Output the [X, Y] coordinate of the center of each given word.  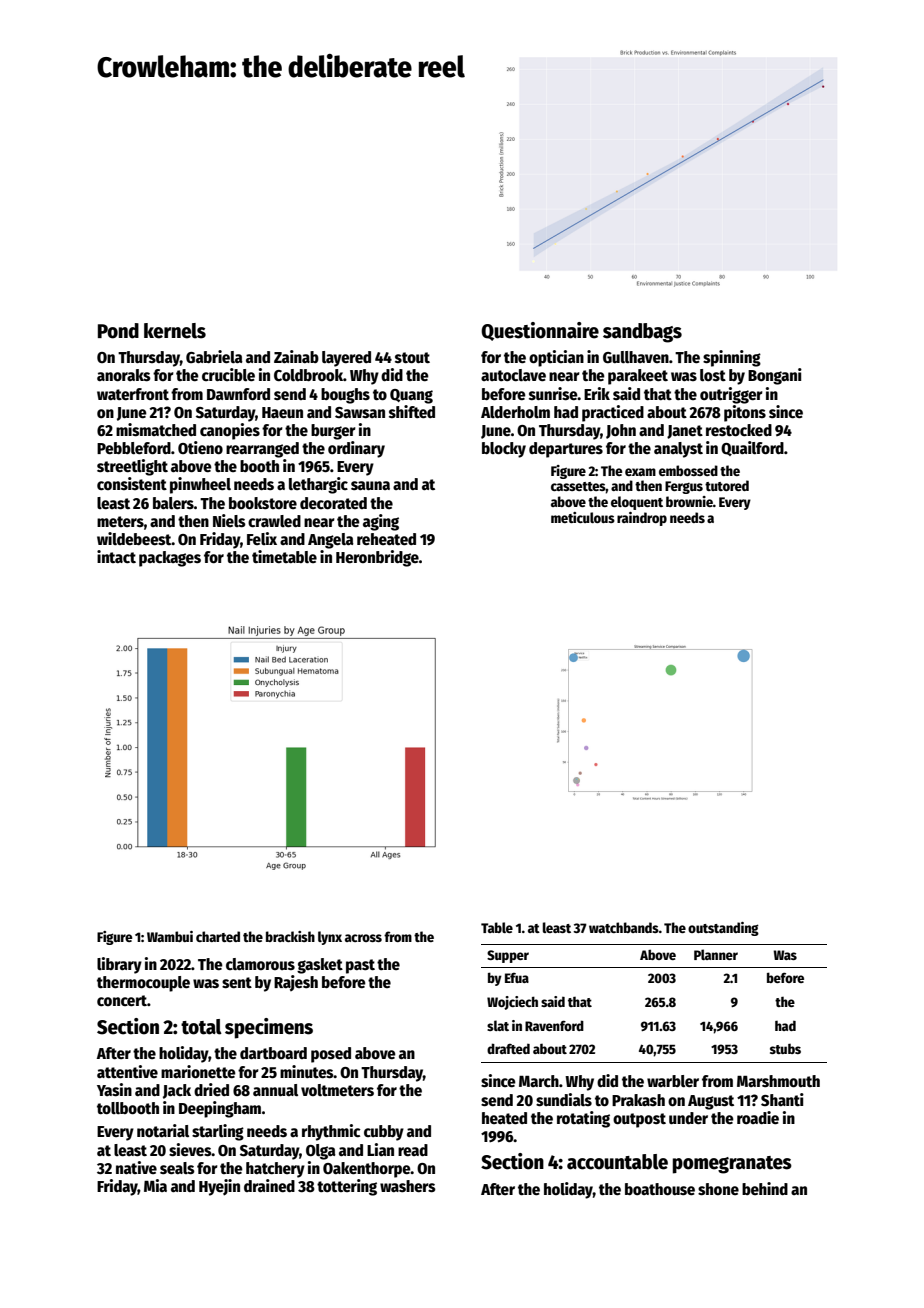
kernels [175, 331]
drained [269, 1185]
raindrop [642, 519]
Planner [716, 954]
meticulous [583, 517]
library [119, 965]
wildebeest [134, 538]
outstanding [723, 929]
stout [412, 357]
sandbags [642, 333]
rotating [583, 1119]
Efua [517, 978]
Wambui [170, 936]
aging [381, 522]
